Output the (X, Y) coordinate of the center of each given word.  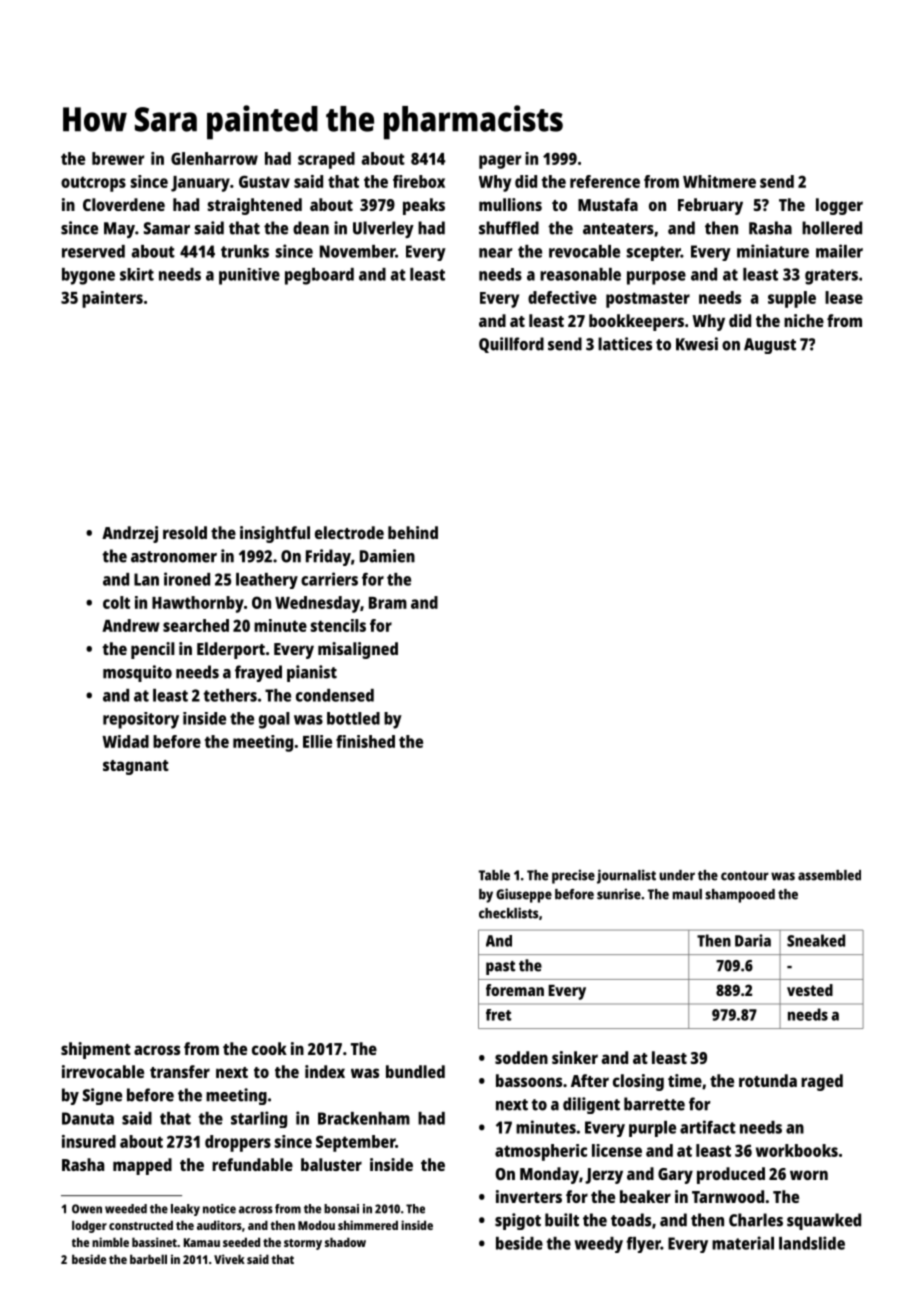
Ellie (317, 741)
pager (500, 162)
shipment (96, 1050)
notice (219, 1209)
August (770, 346)
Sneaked (816, 940)
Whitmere (719, 181)
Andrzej (130, 534)
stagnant (136, 767)
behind (413, 532)
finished (365, 741)
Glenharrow (214, 158)
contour (745, 876)
